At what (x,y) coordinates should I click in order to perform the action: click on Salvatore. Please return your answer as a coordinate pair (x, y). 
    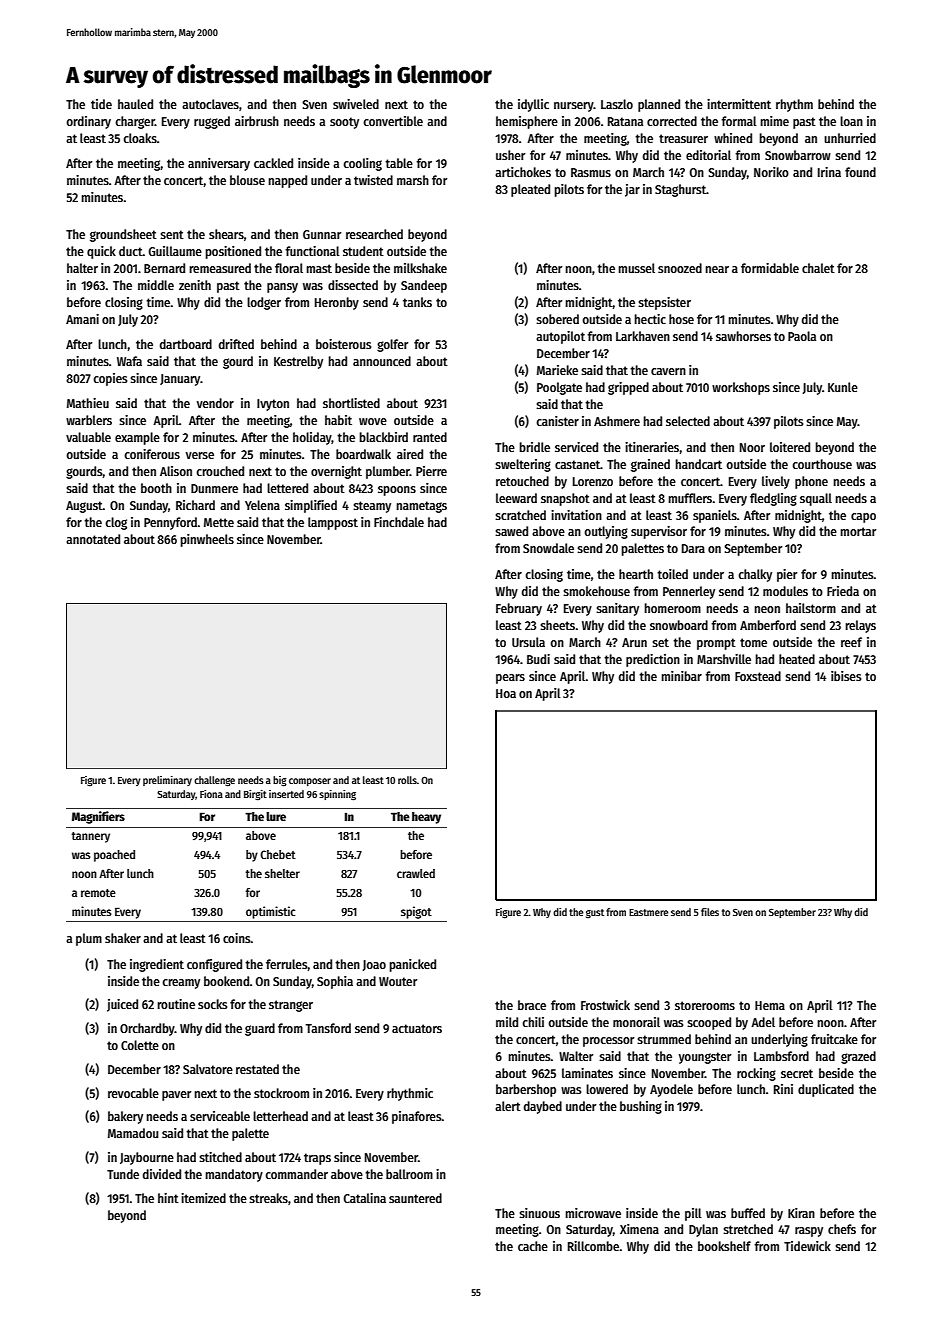
    Looking at the image, I should click on (208, 1069).
